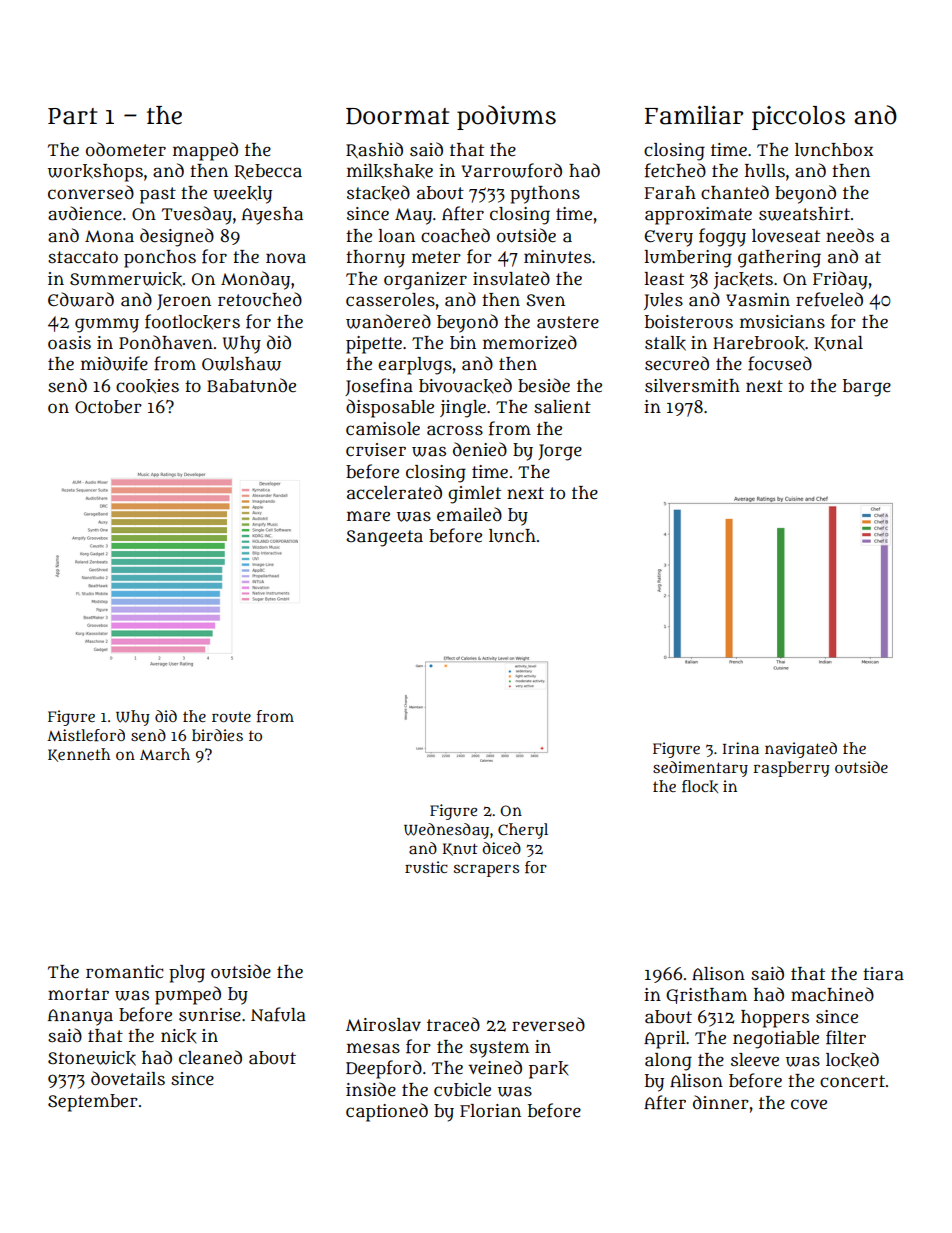 This document has width=952, height=1233. What do you see at coordinates (92, 1058) in the document?
I see `Stonewick` at bounding box center [92, 1058].
